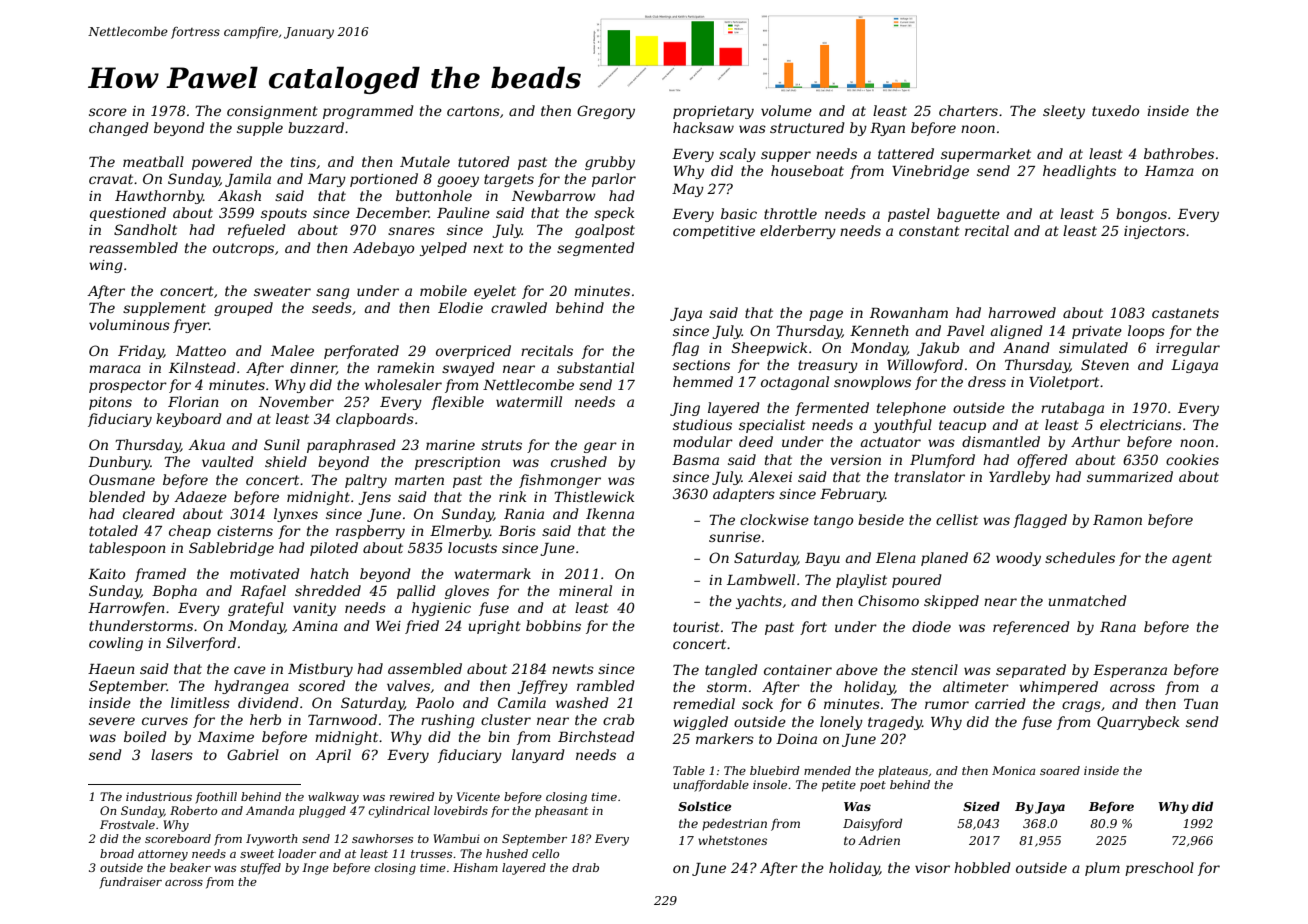 This screenshot has height=924, width=1308. I want to click on stuffed, so click(260, 869).
